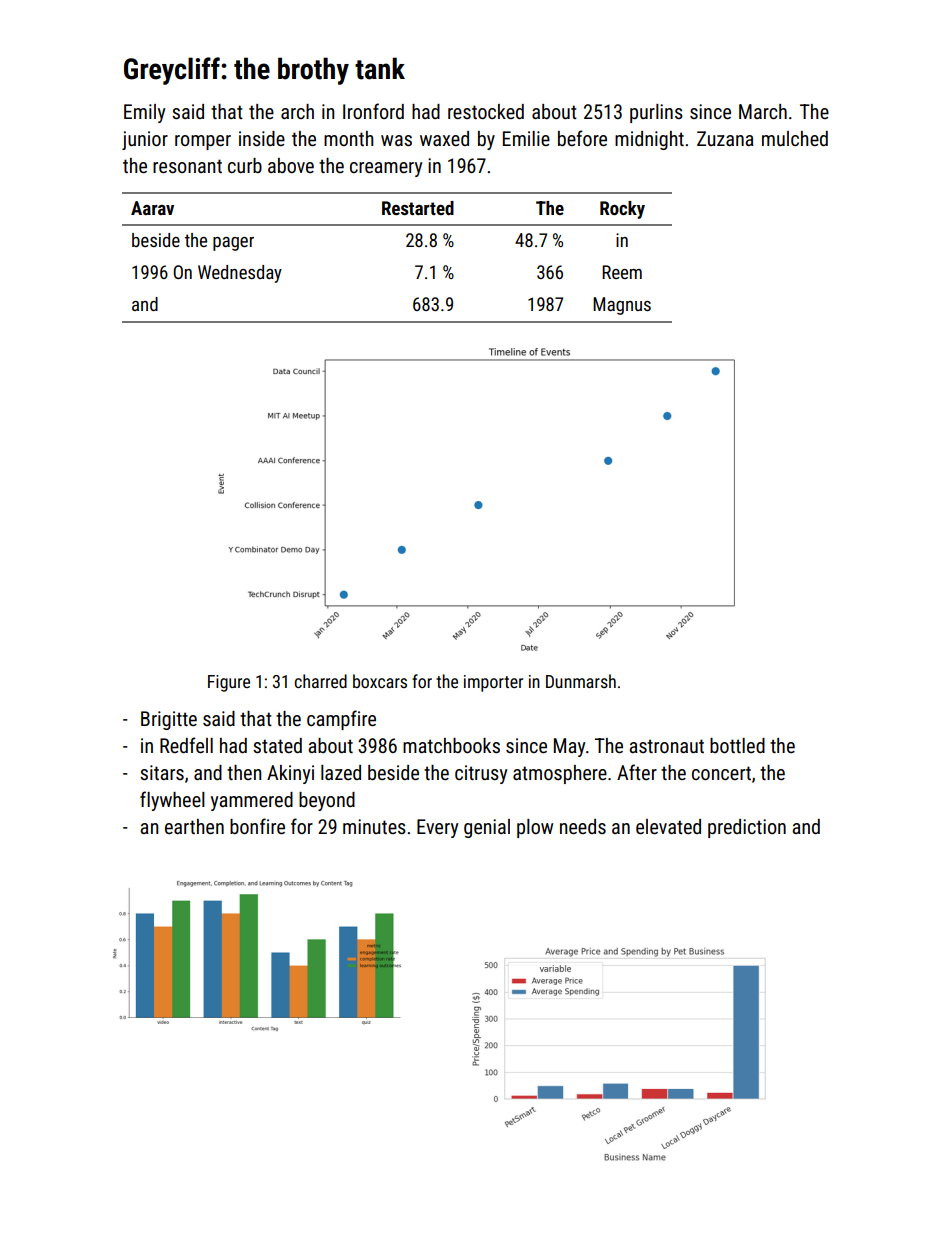 This document has width=952, height=1233. I want to click on Magnus, so click(622, 306).
